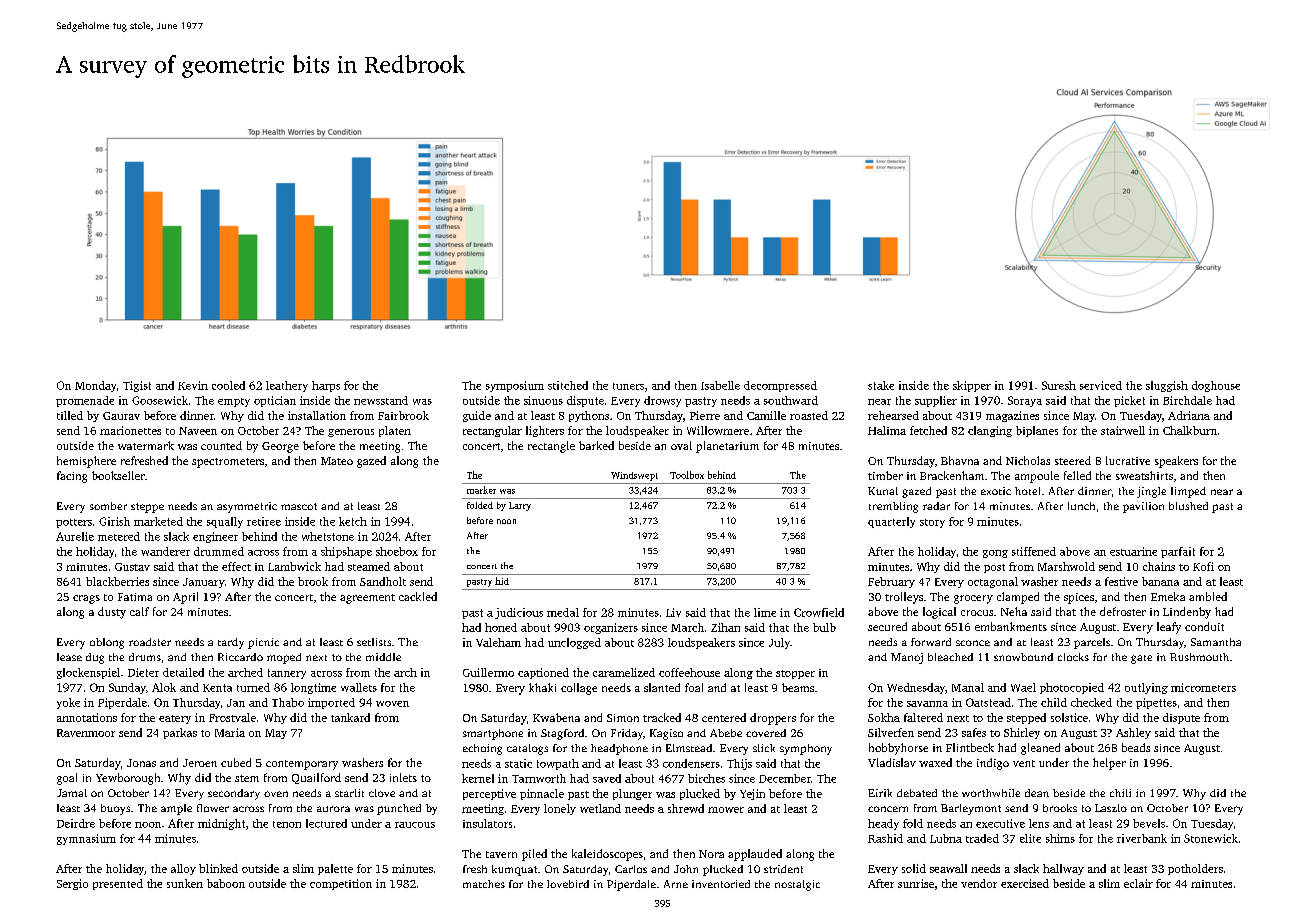 This document has height=924, width=1308. Describe the element at coordinates (1066, 566) in the document. I see `Marshwold` at that location.
